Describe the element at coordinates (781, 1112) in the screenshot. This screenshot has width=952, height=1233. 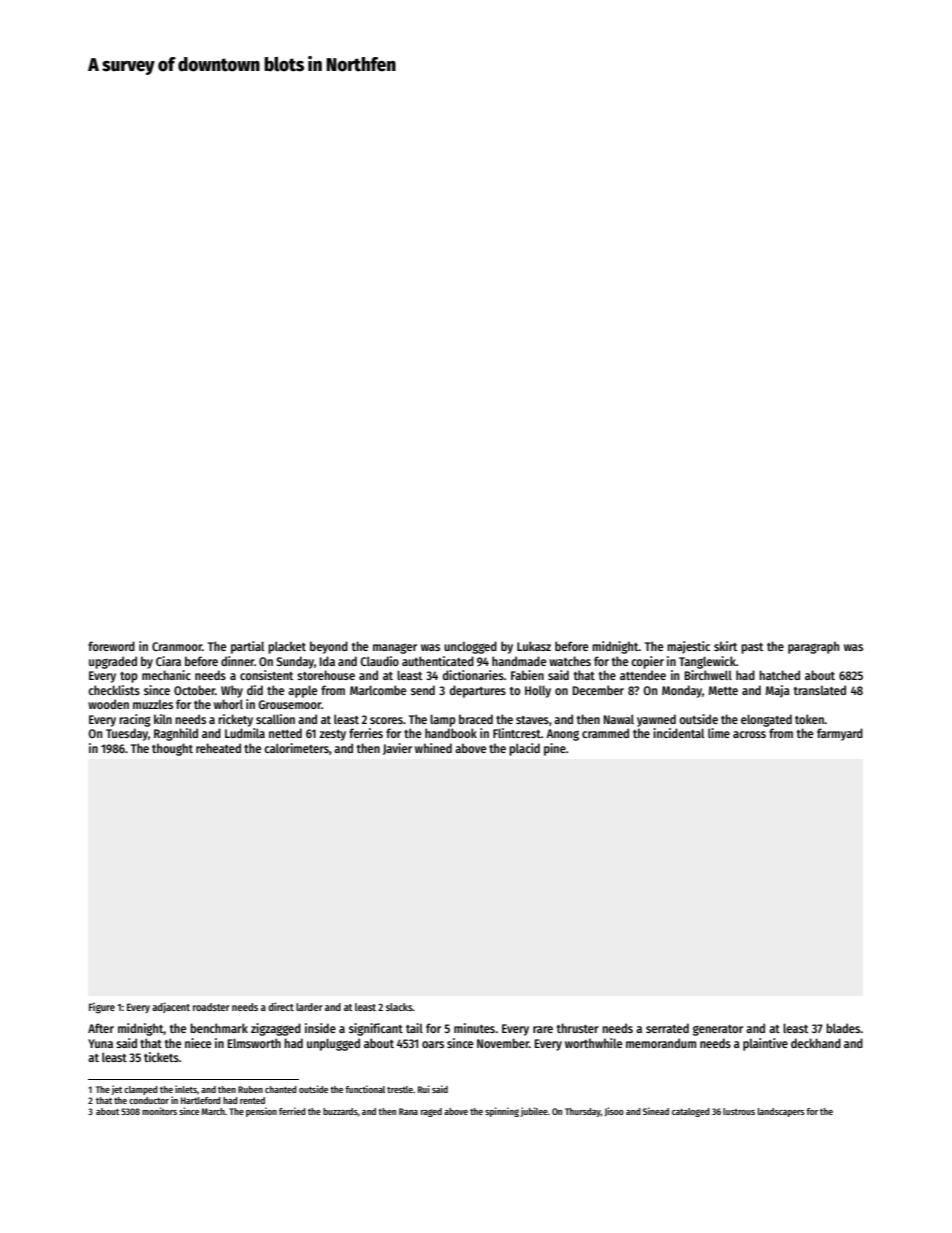
I see `landscapers` at that location.
